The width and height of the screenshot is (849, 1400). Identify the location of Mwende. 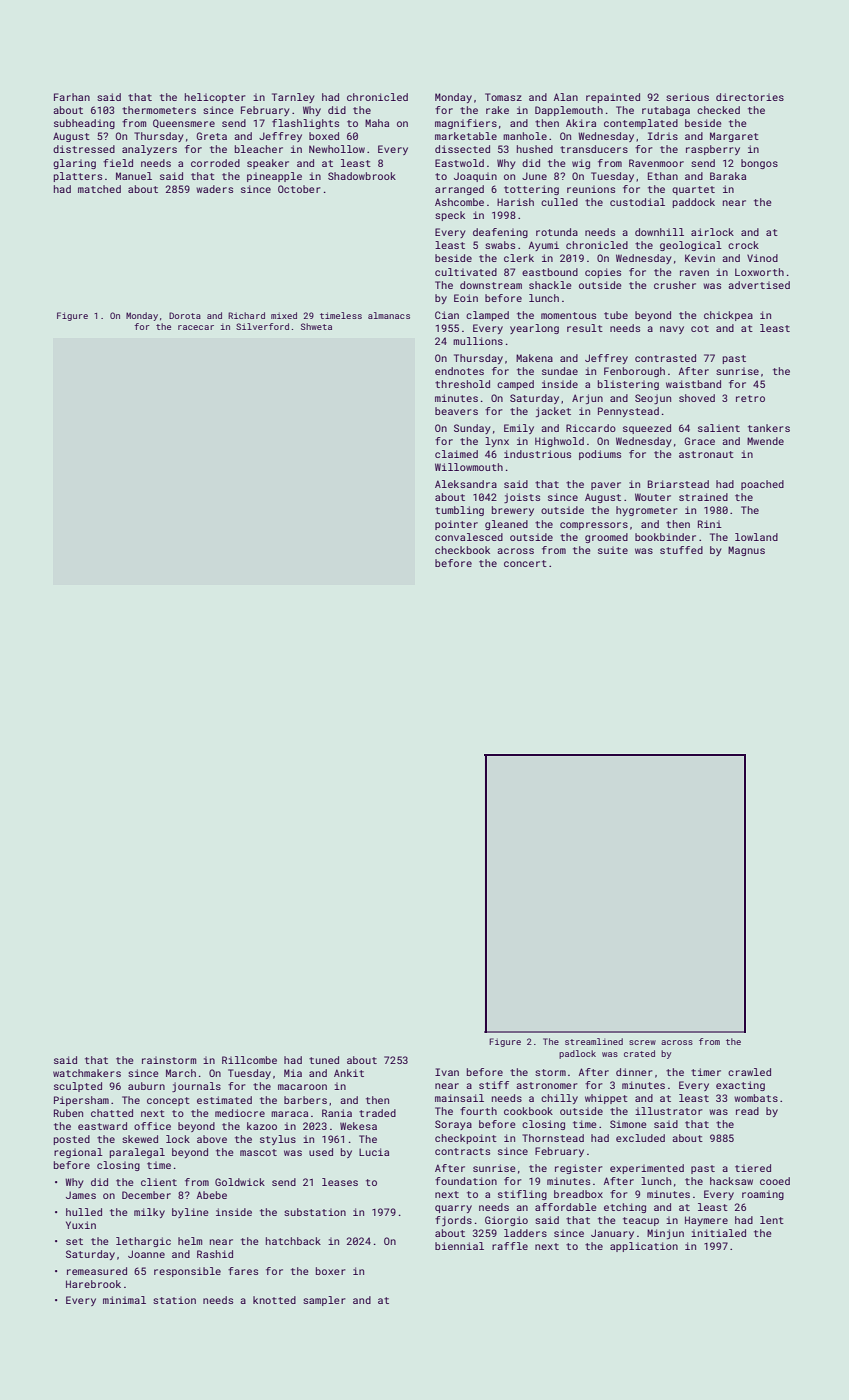
(765, 441).
